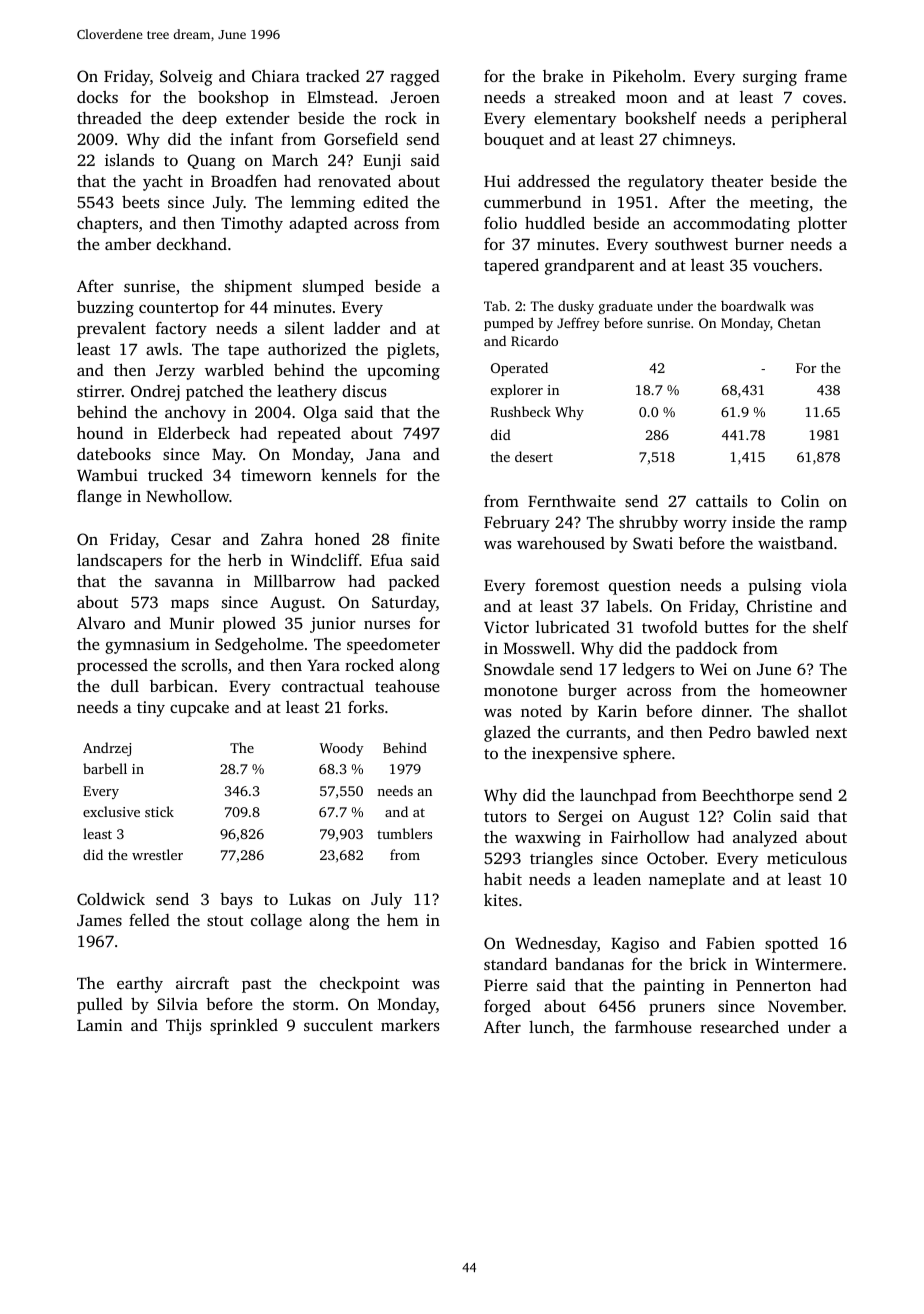  What do you see at coordinates (258, 288) in the screenshot?
I see `shipment` at bounding box center [258, 288].
